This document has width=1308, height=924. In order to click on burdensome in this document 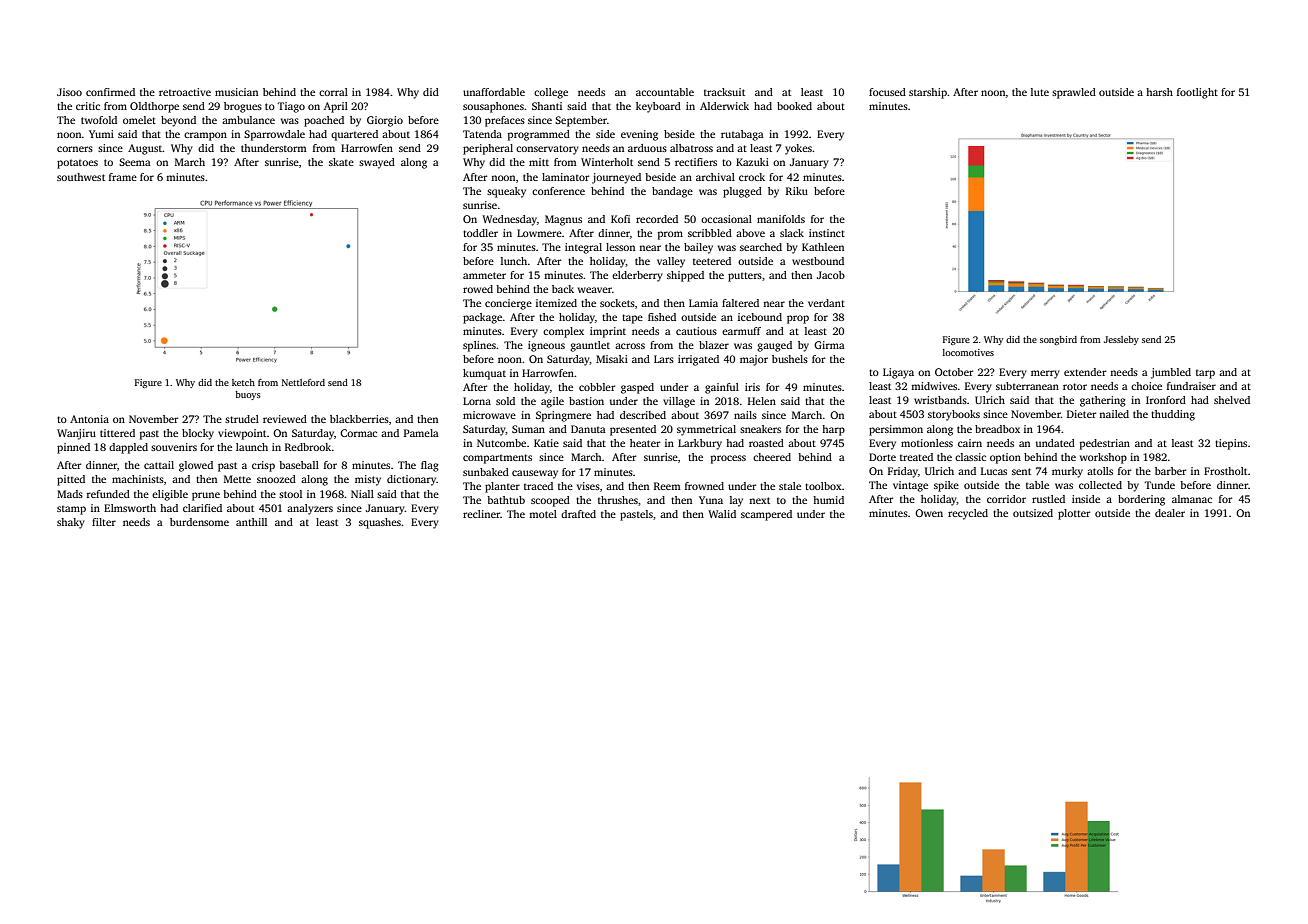, I will do `click(199, 522)`.
